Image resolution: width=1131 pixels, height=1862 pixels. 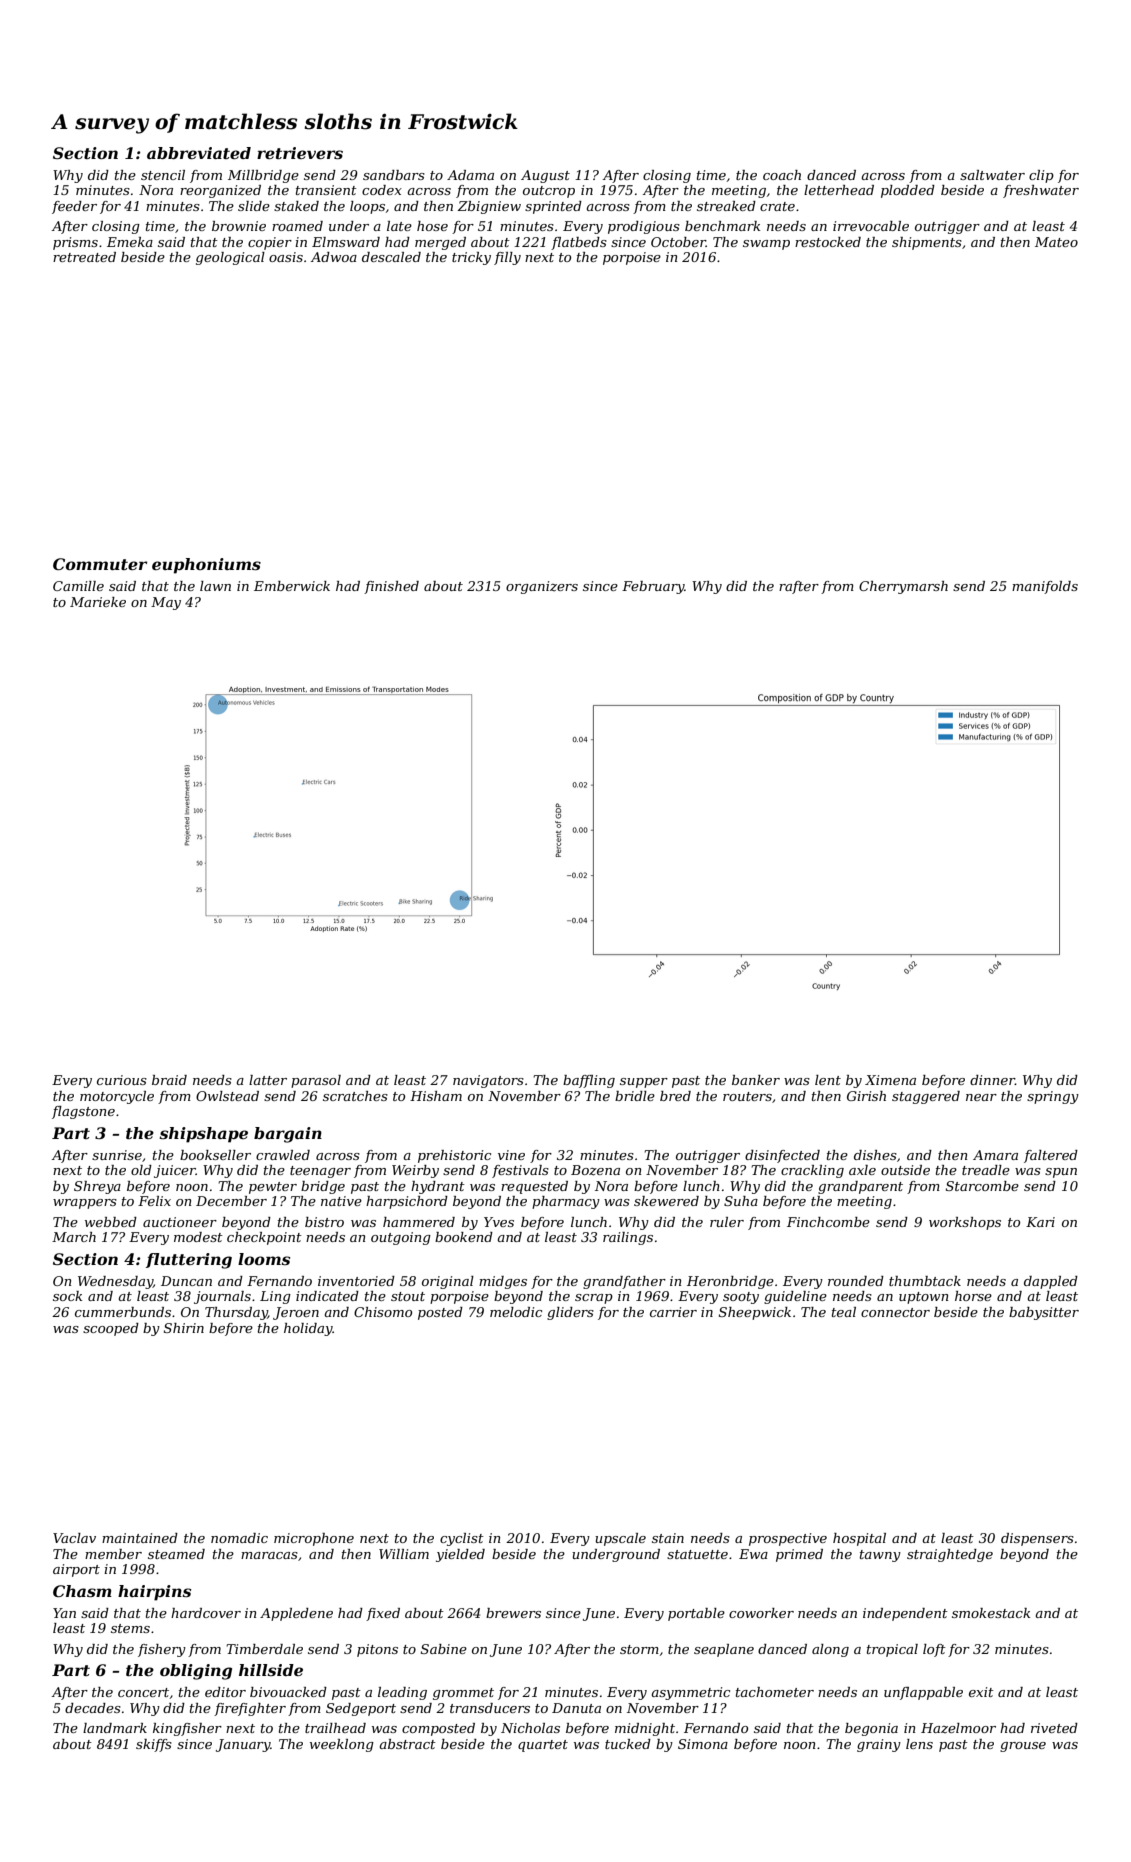 What do you see at coordinates (973, 1296) in the screenshot?
I see `horse` at bounding box center [973, 1296].
